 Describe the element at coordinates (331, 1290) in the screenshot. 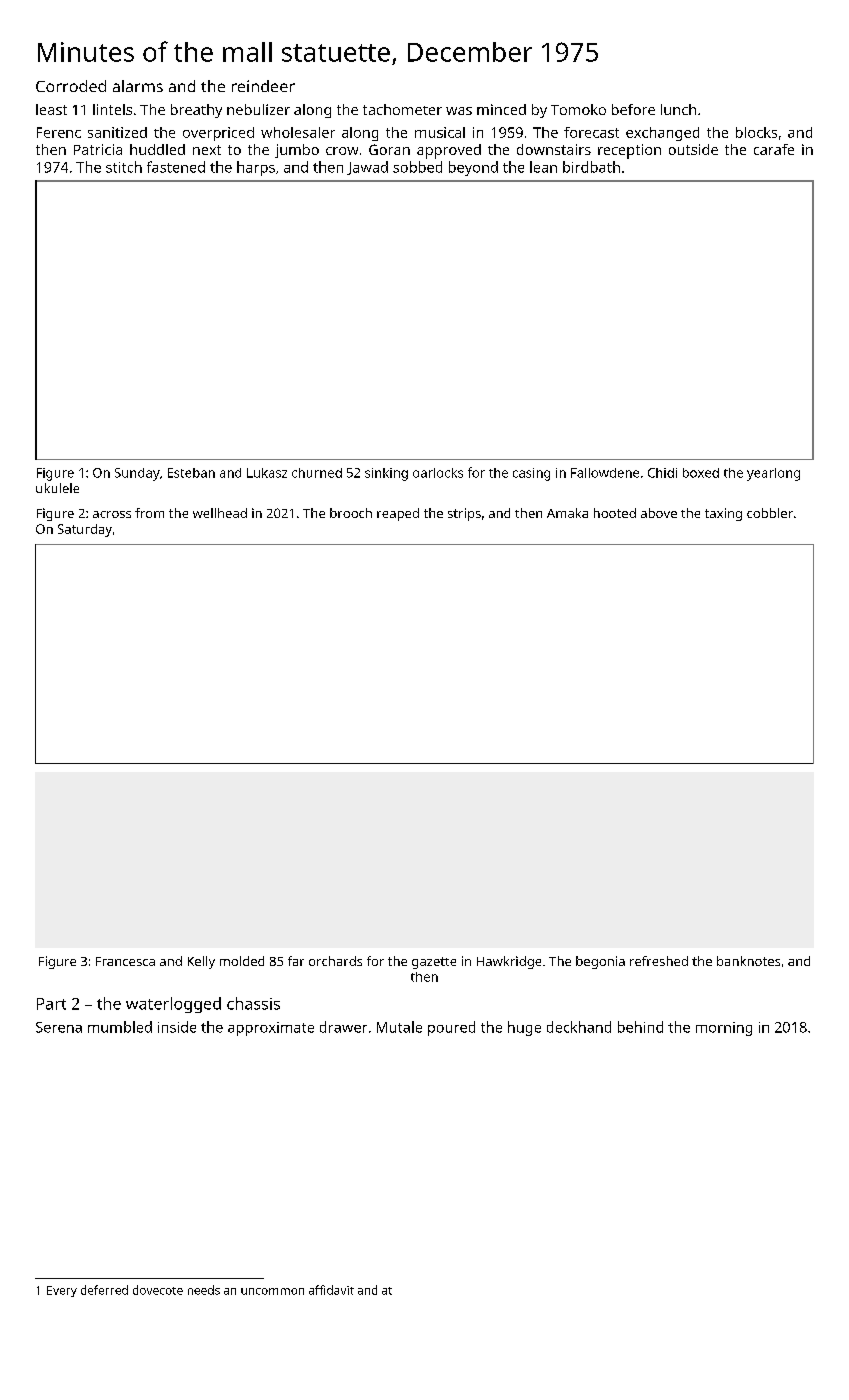

I see `affidavit` at that location.
